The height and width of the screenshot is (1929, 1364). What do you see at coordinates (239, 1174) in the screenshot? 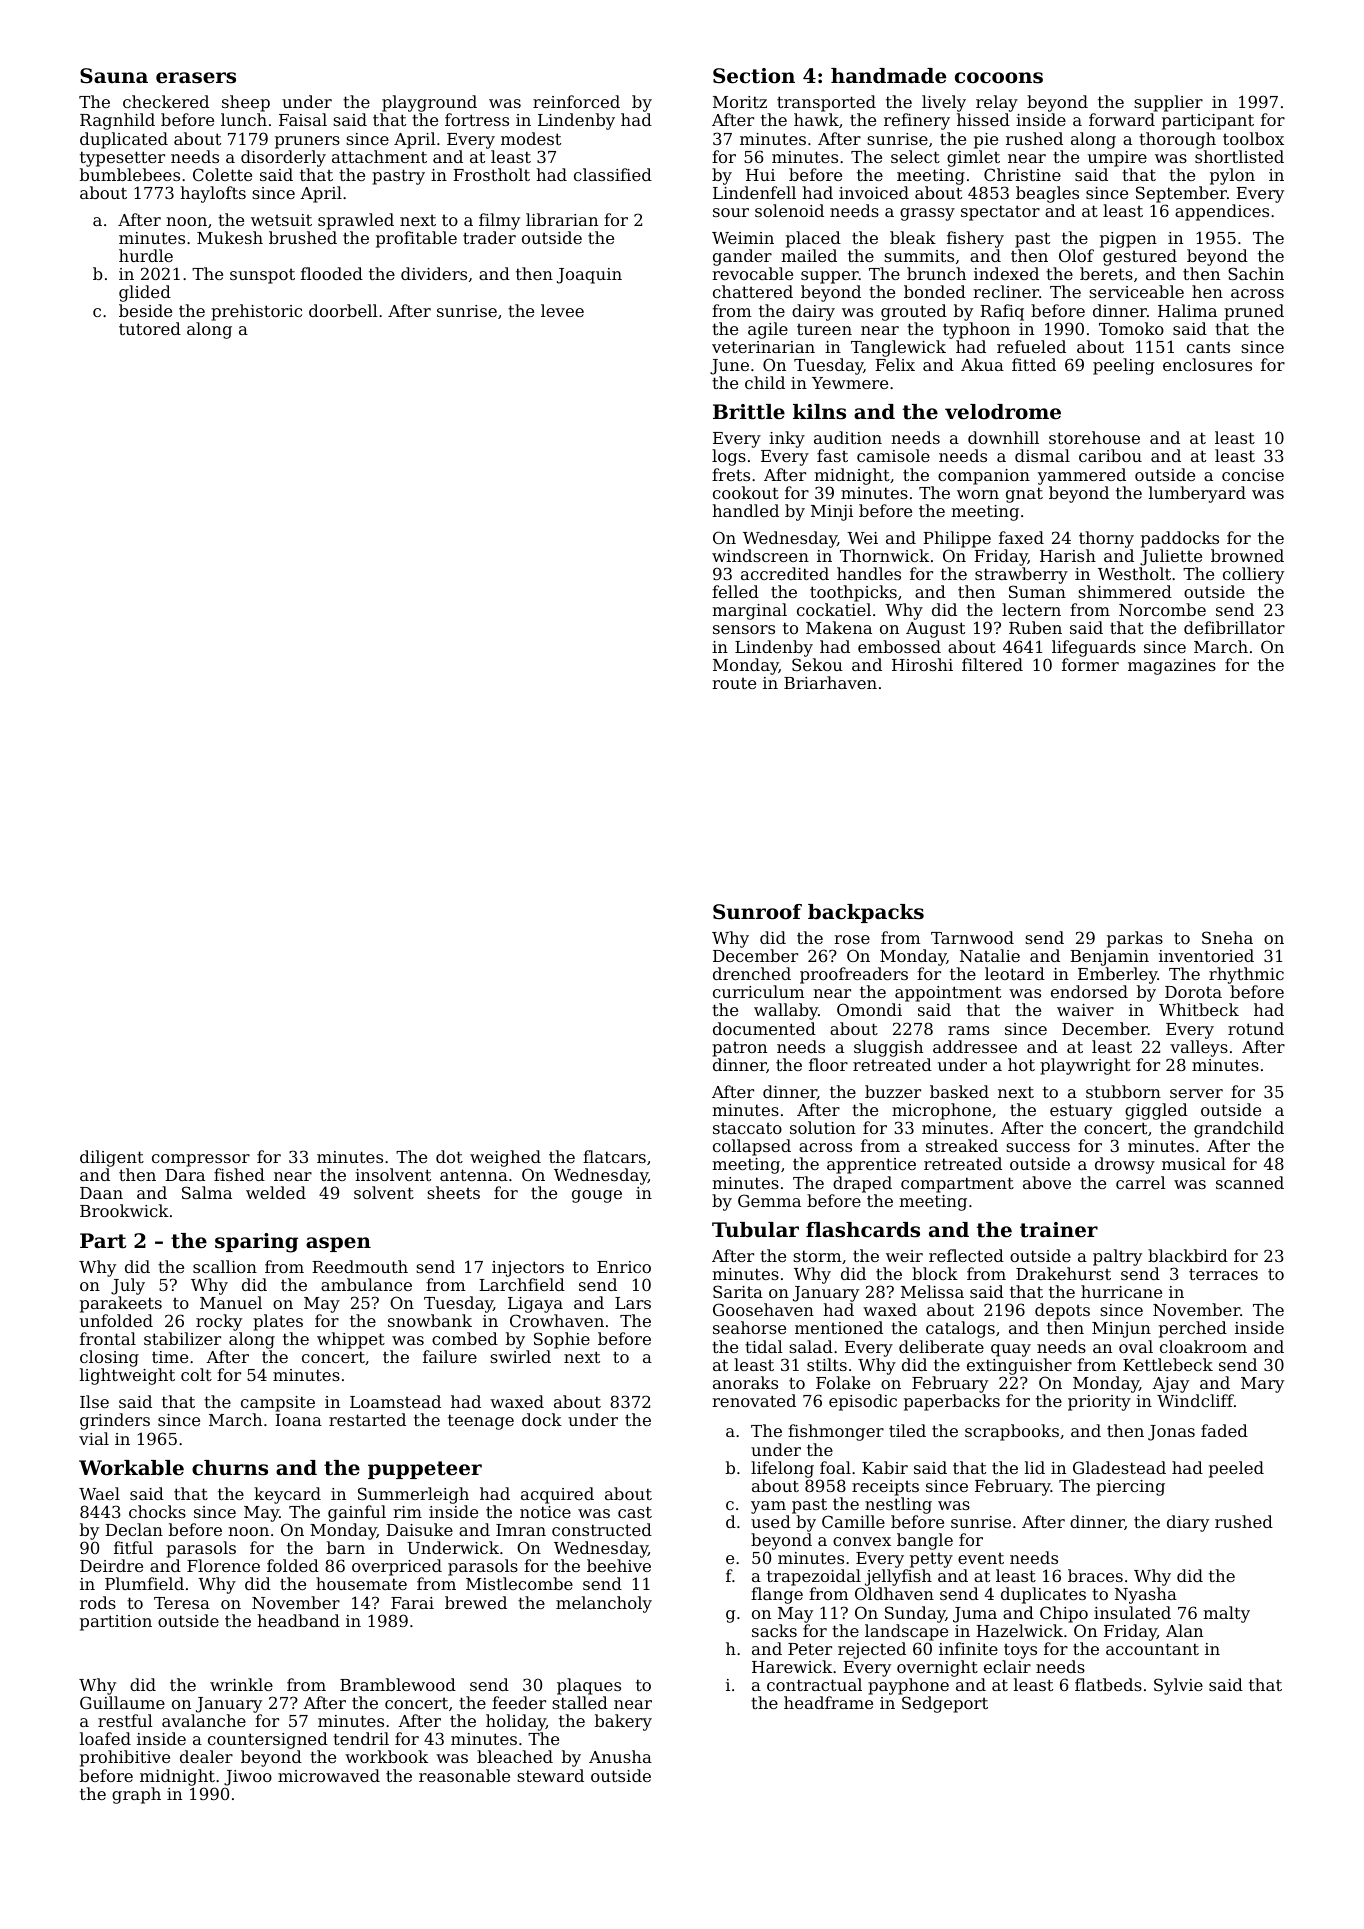
I see `fished` at bounding box center [239, 1174].
